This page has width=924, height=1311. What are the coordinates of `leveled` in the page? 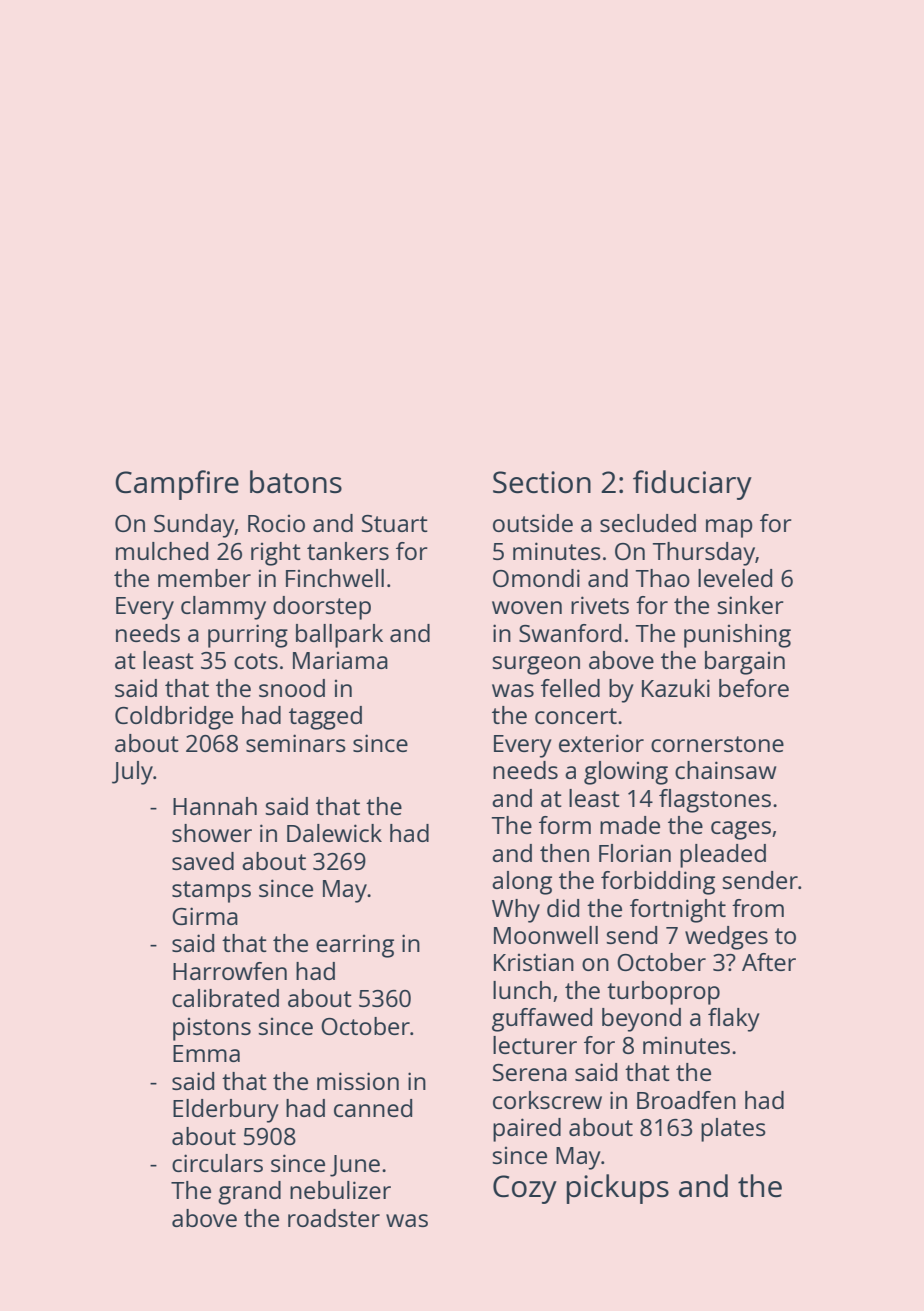 It's located at (735, 578).
